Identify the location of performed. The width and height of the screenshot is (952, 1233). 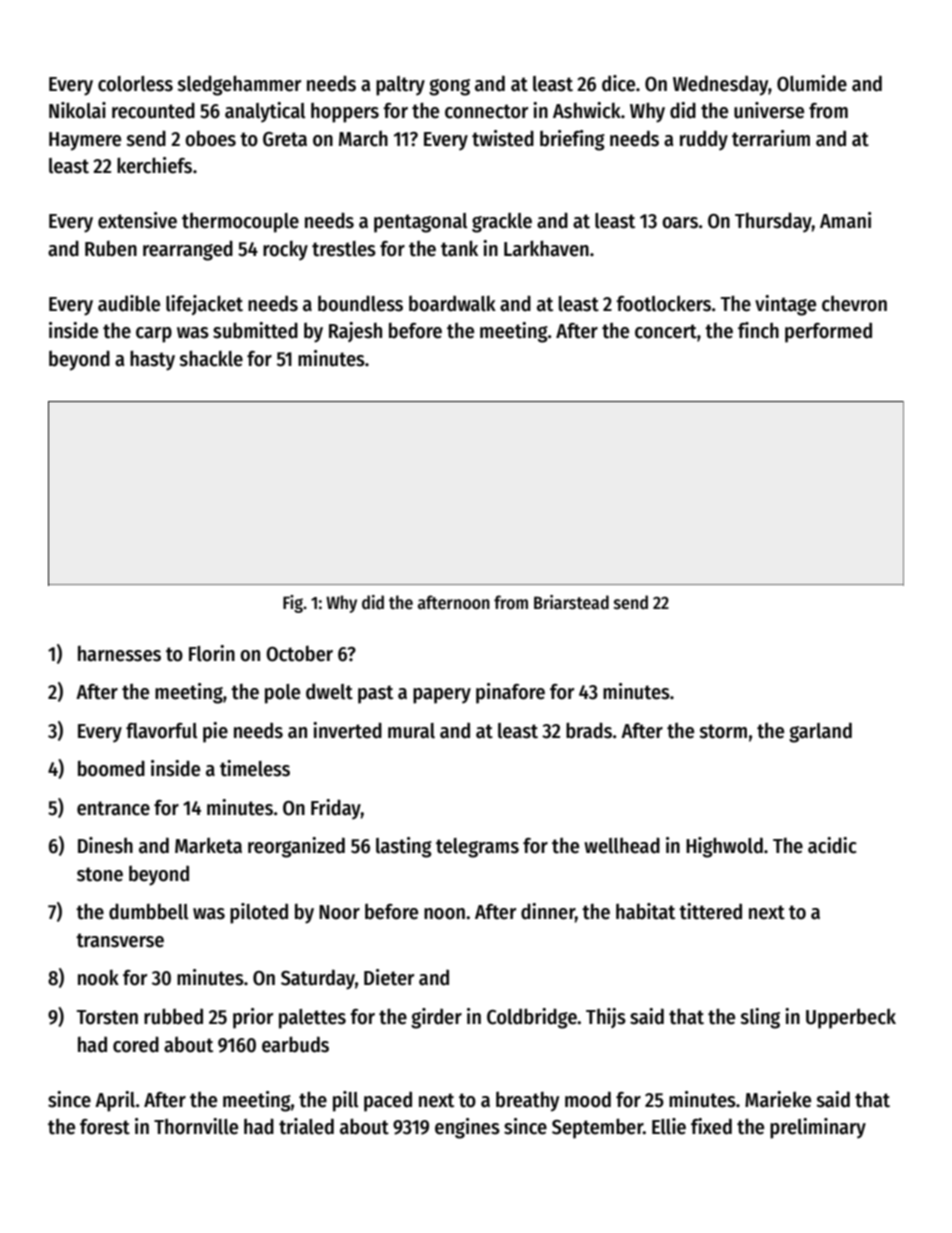
(828, 332).
